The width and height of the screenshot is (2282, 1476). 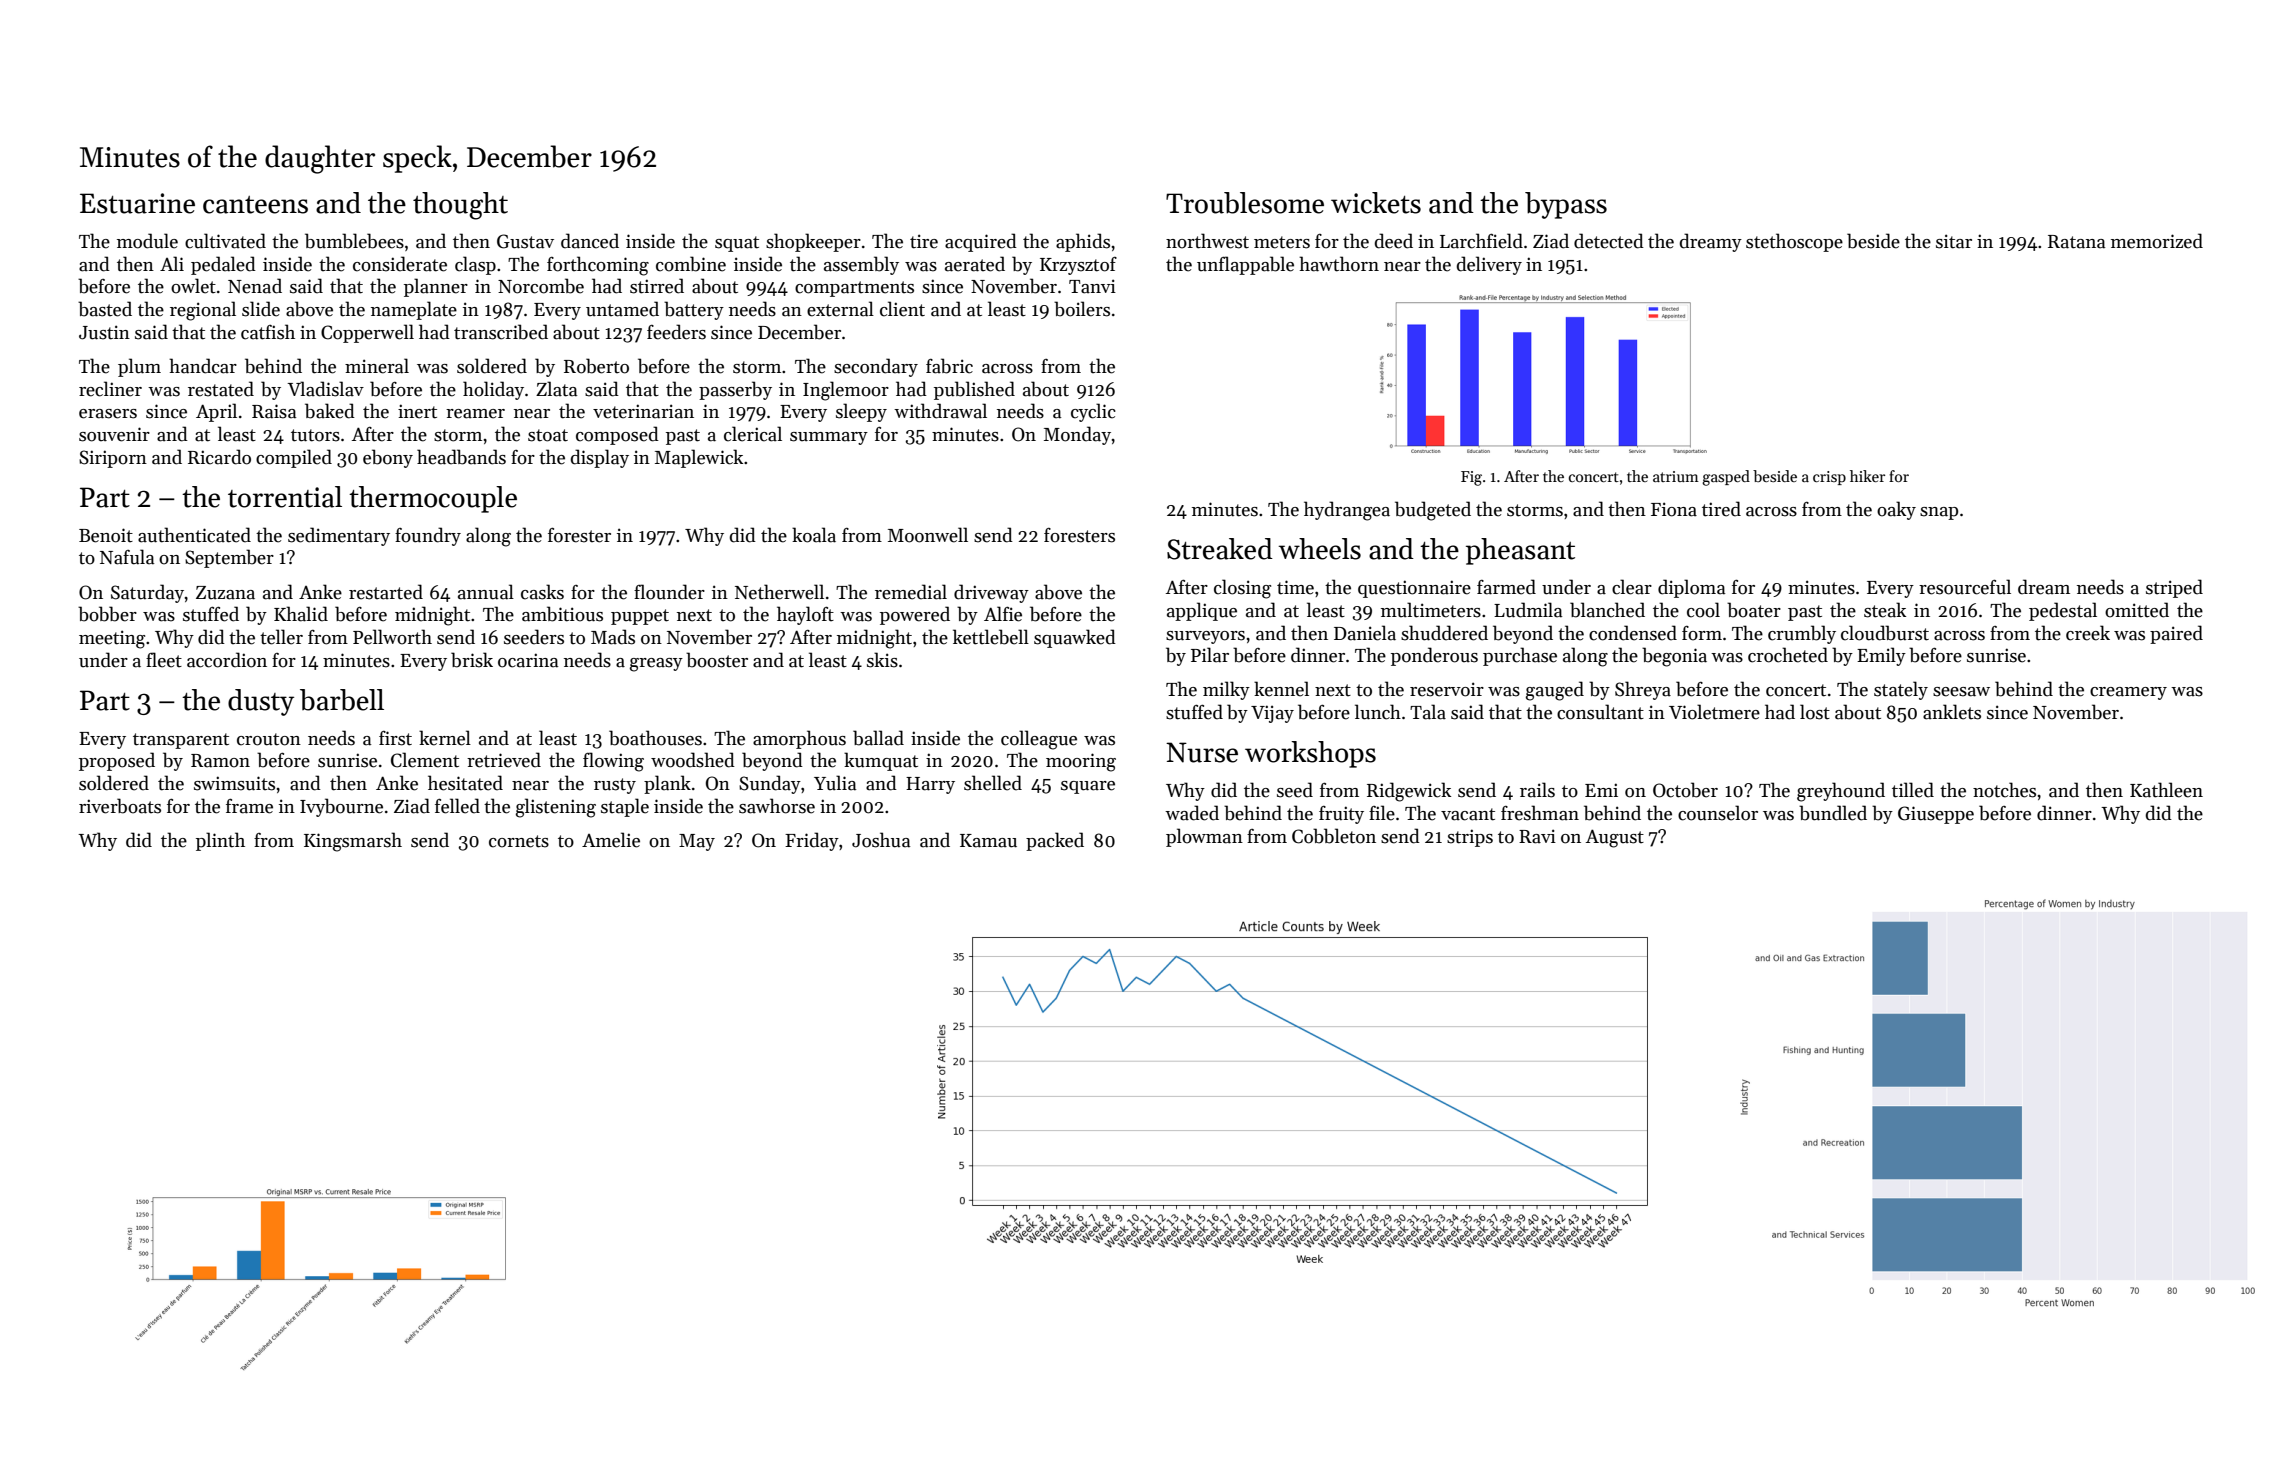 What do you see at coordinates (1520, 551) in the screenshot?
I see `pheasant` at bounding box center [1520, 551].
